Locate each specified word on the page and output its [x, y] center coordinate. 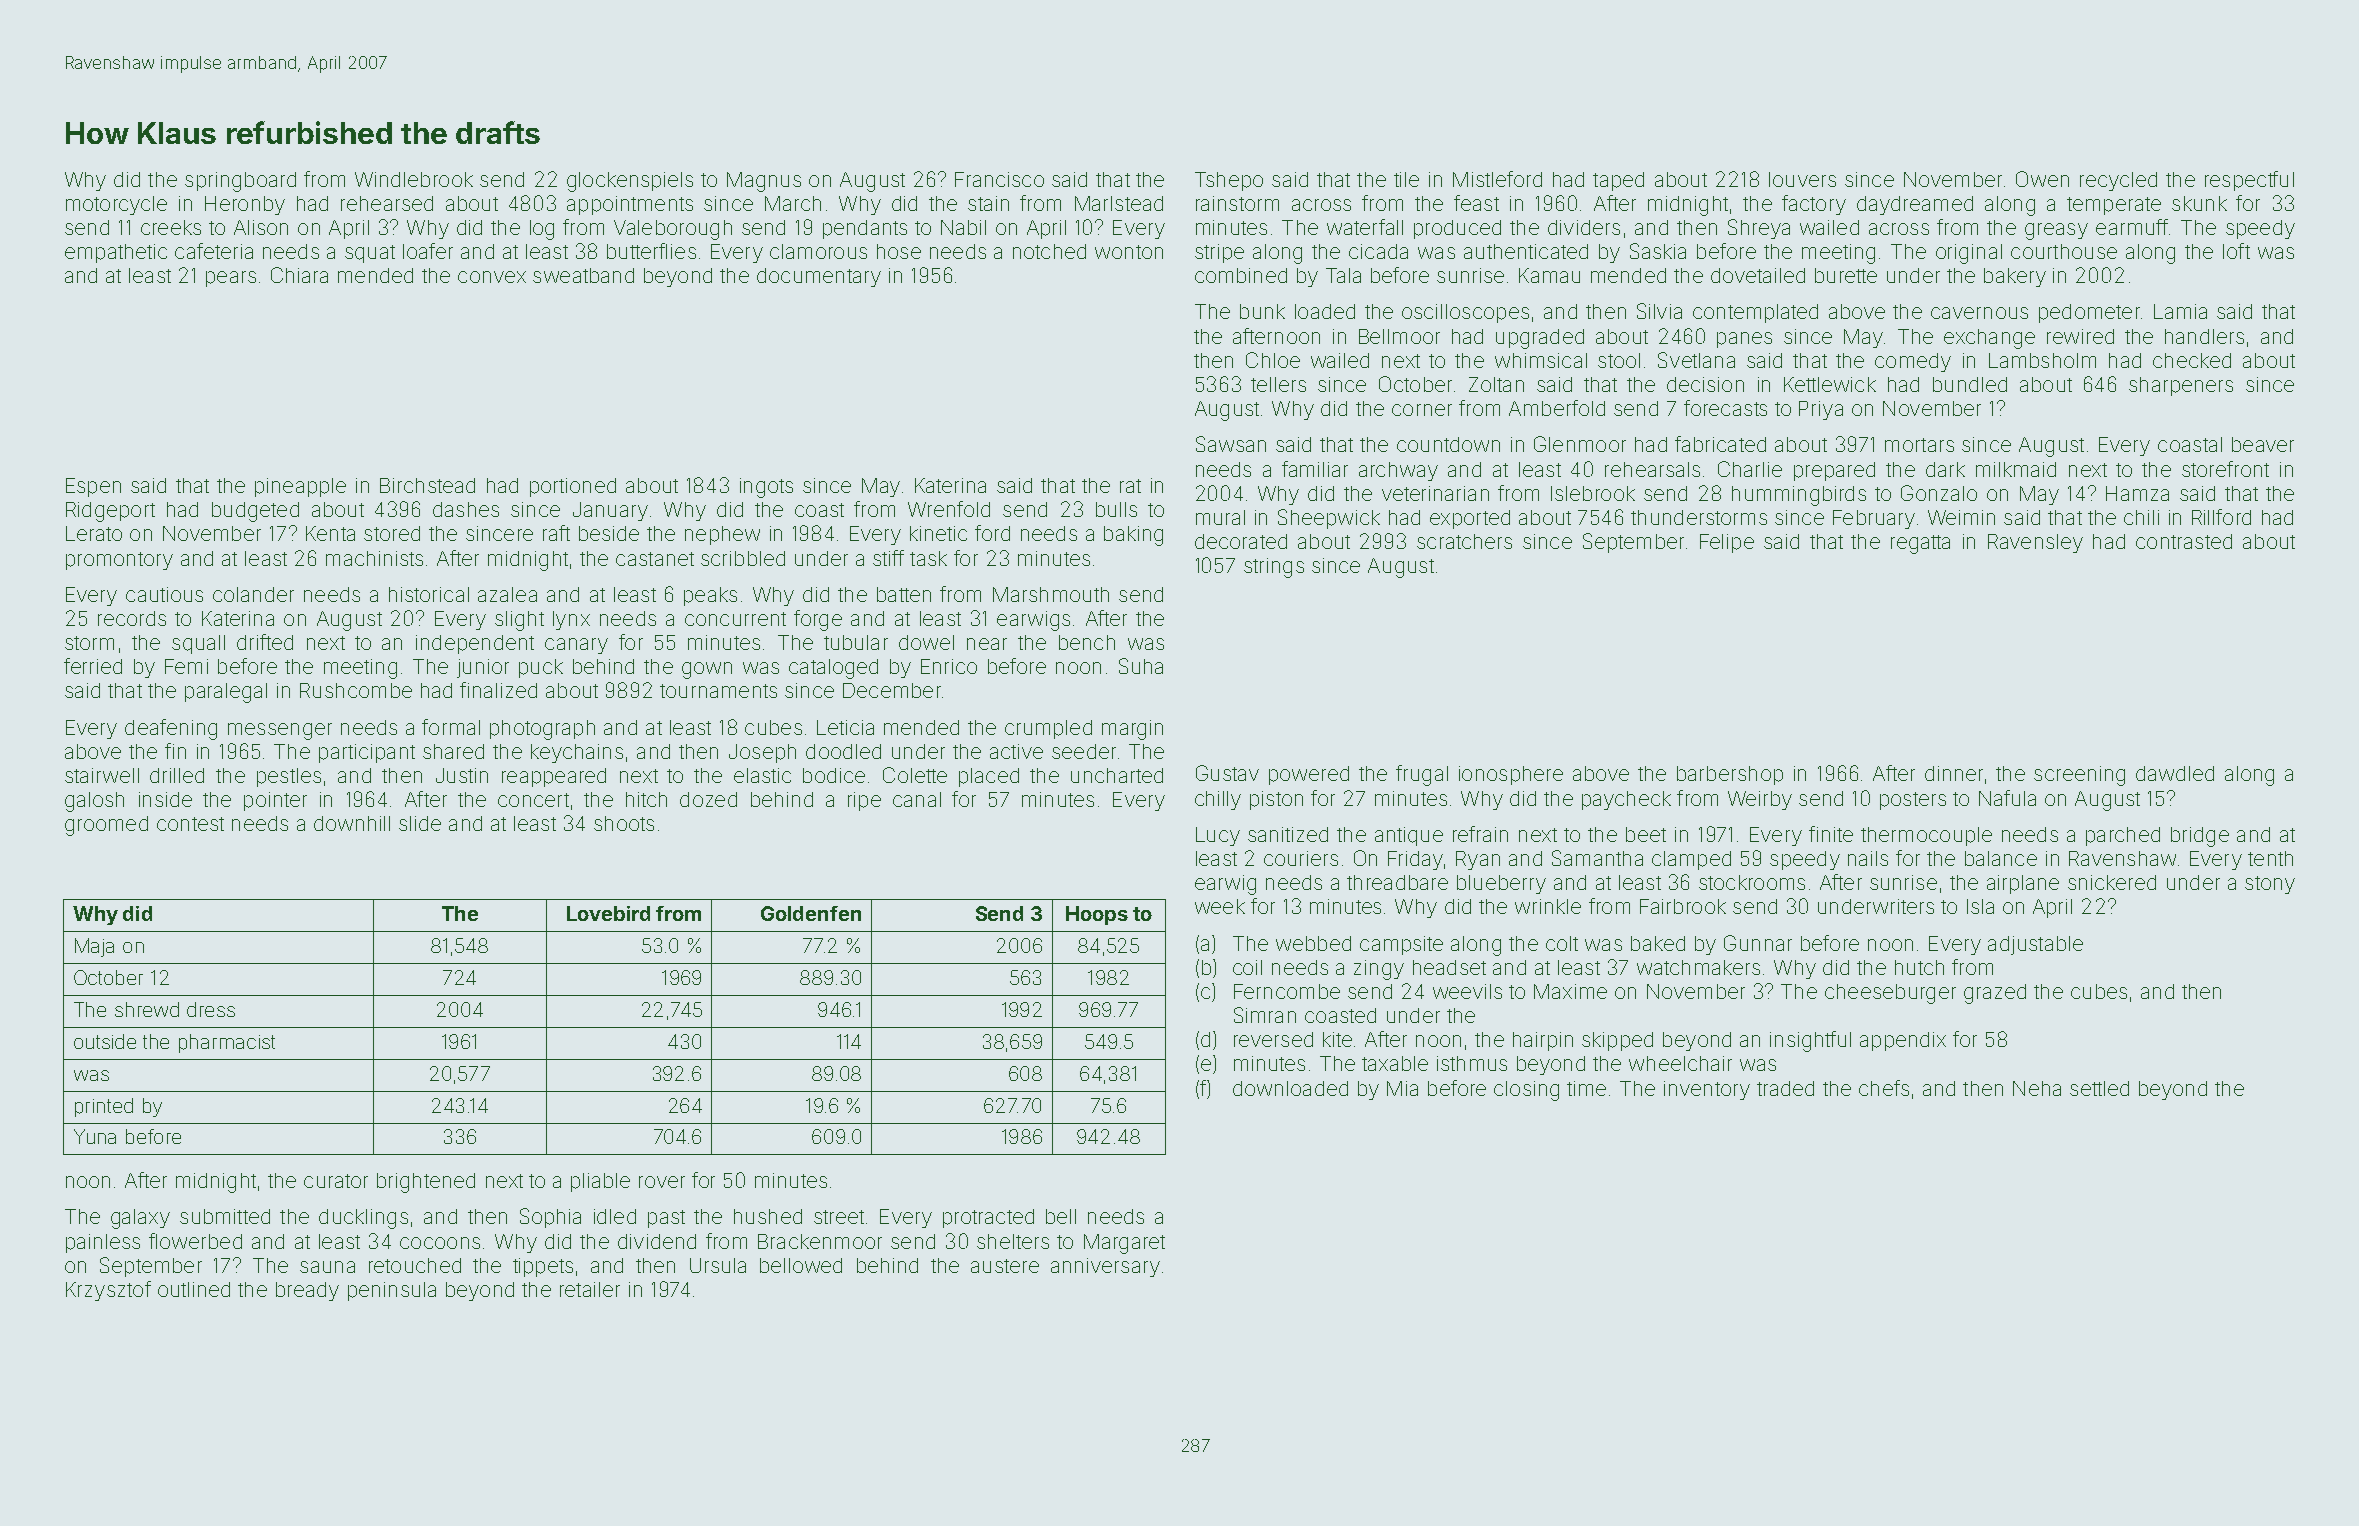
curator [336, 1181]
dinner [1954, 773]
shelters [1013, 1241]
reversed [1273, 1039]
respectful [2249, 181]
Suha [1141, 666]
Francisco [999, 179]
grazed [1995, 994]
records [132, 618]
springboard [240, 182]
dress [211, 1009]
